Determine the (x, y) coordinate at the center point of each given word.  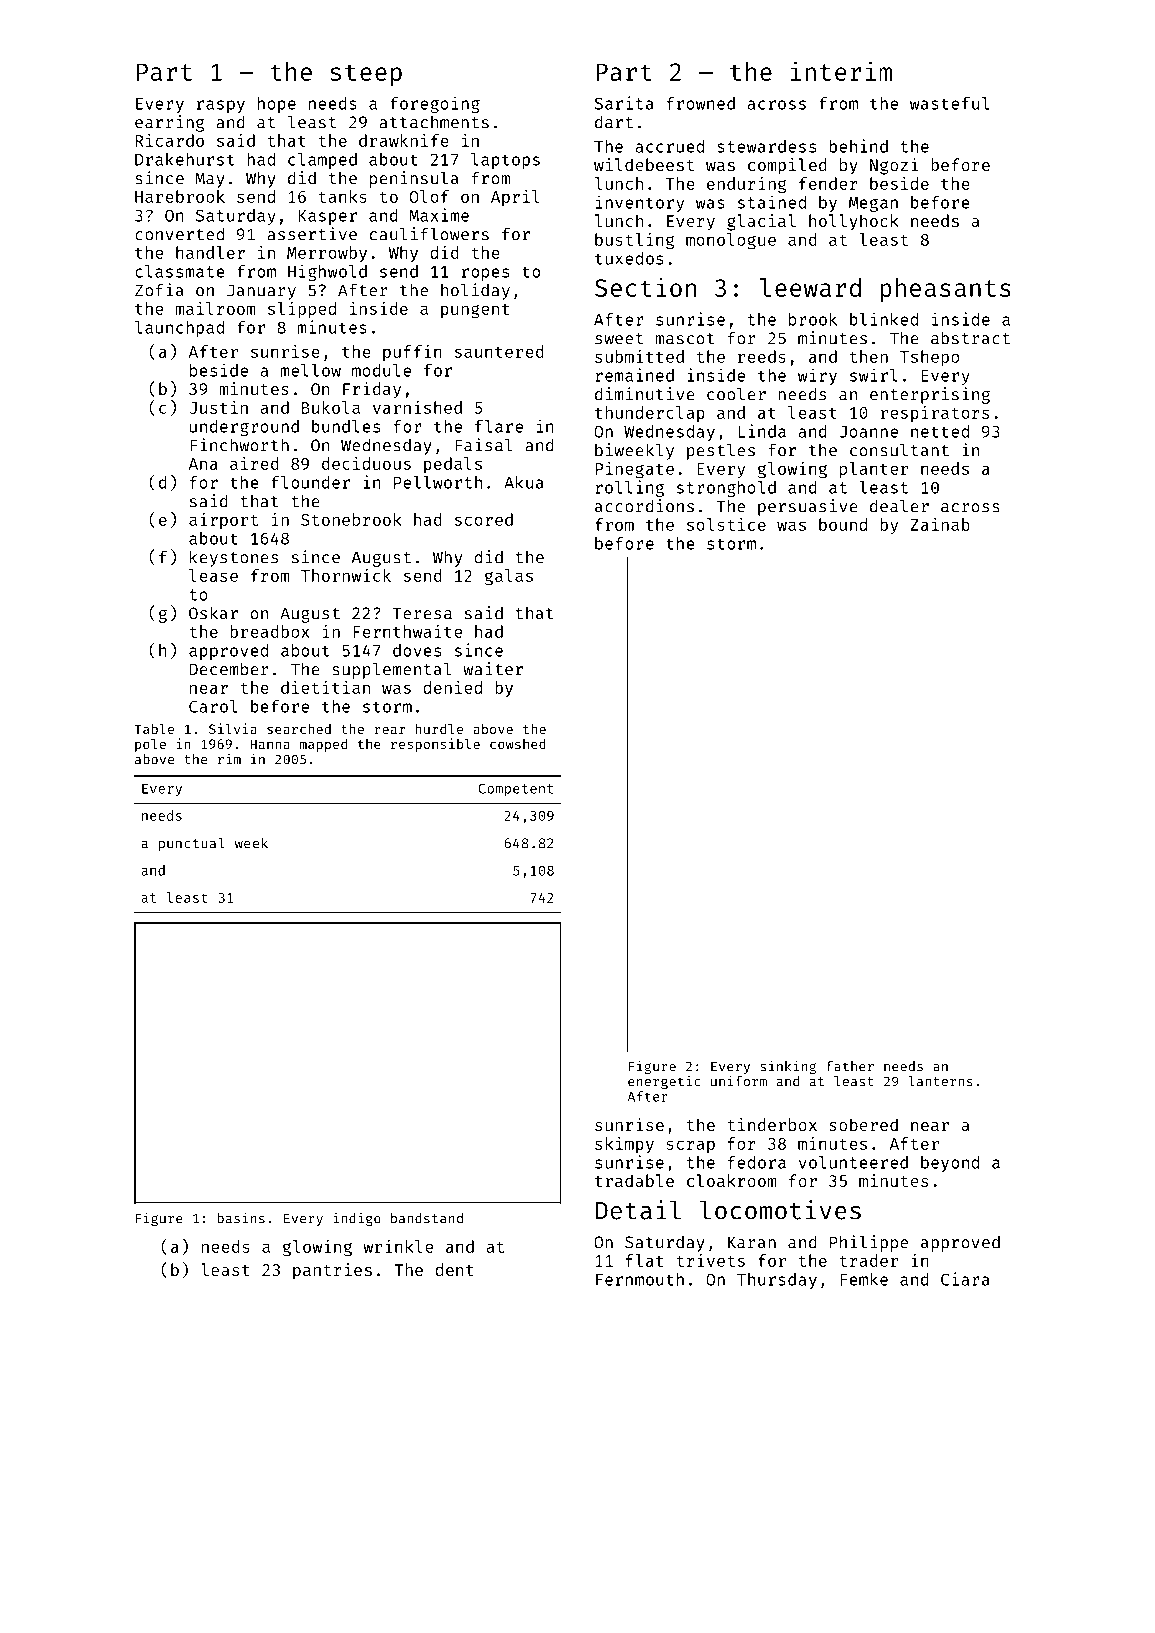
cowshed (518, 744)
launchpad (179, 329)
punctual (192, 844)
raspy (221, 106)
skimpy (624, 1145)
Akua (524, 482)
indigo (357, 1219)
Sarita (624, 103)
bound (843, 524)
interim (841, 71)
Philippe (869, 1243)
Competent (516, 790)
